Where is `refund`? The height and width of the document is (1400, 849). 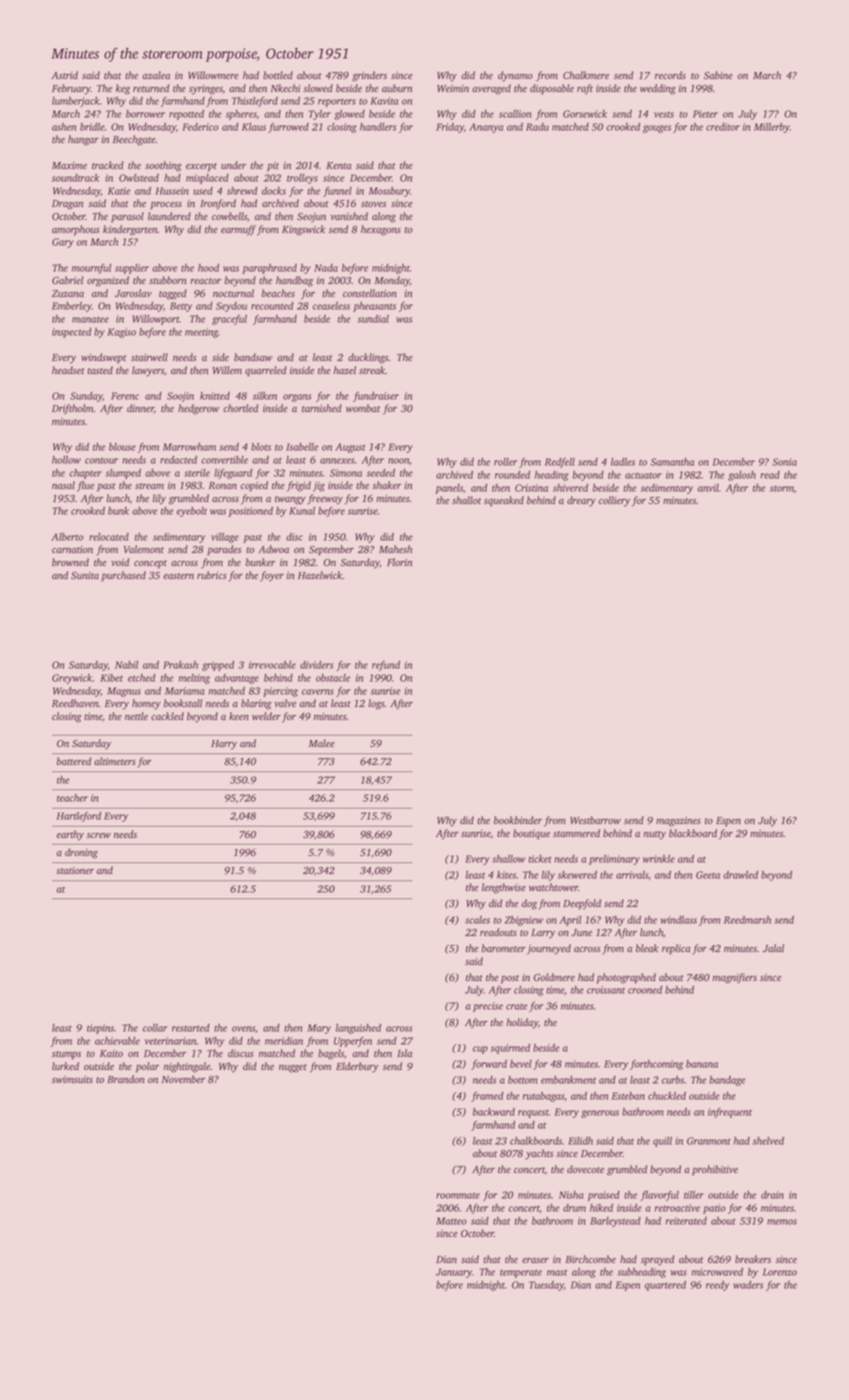 refund is located at coordinates (386, 666).
